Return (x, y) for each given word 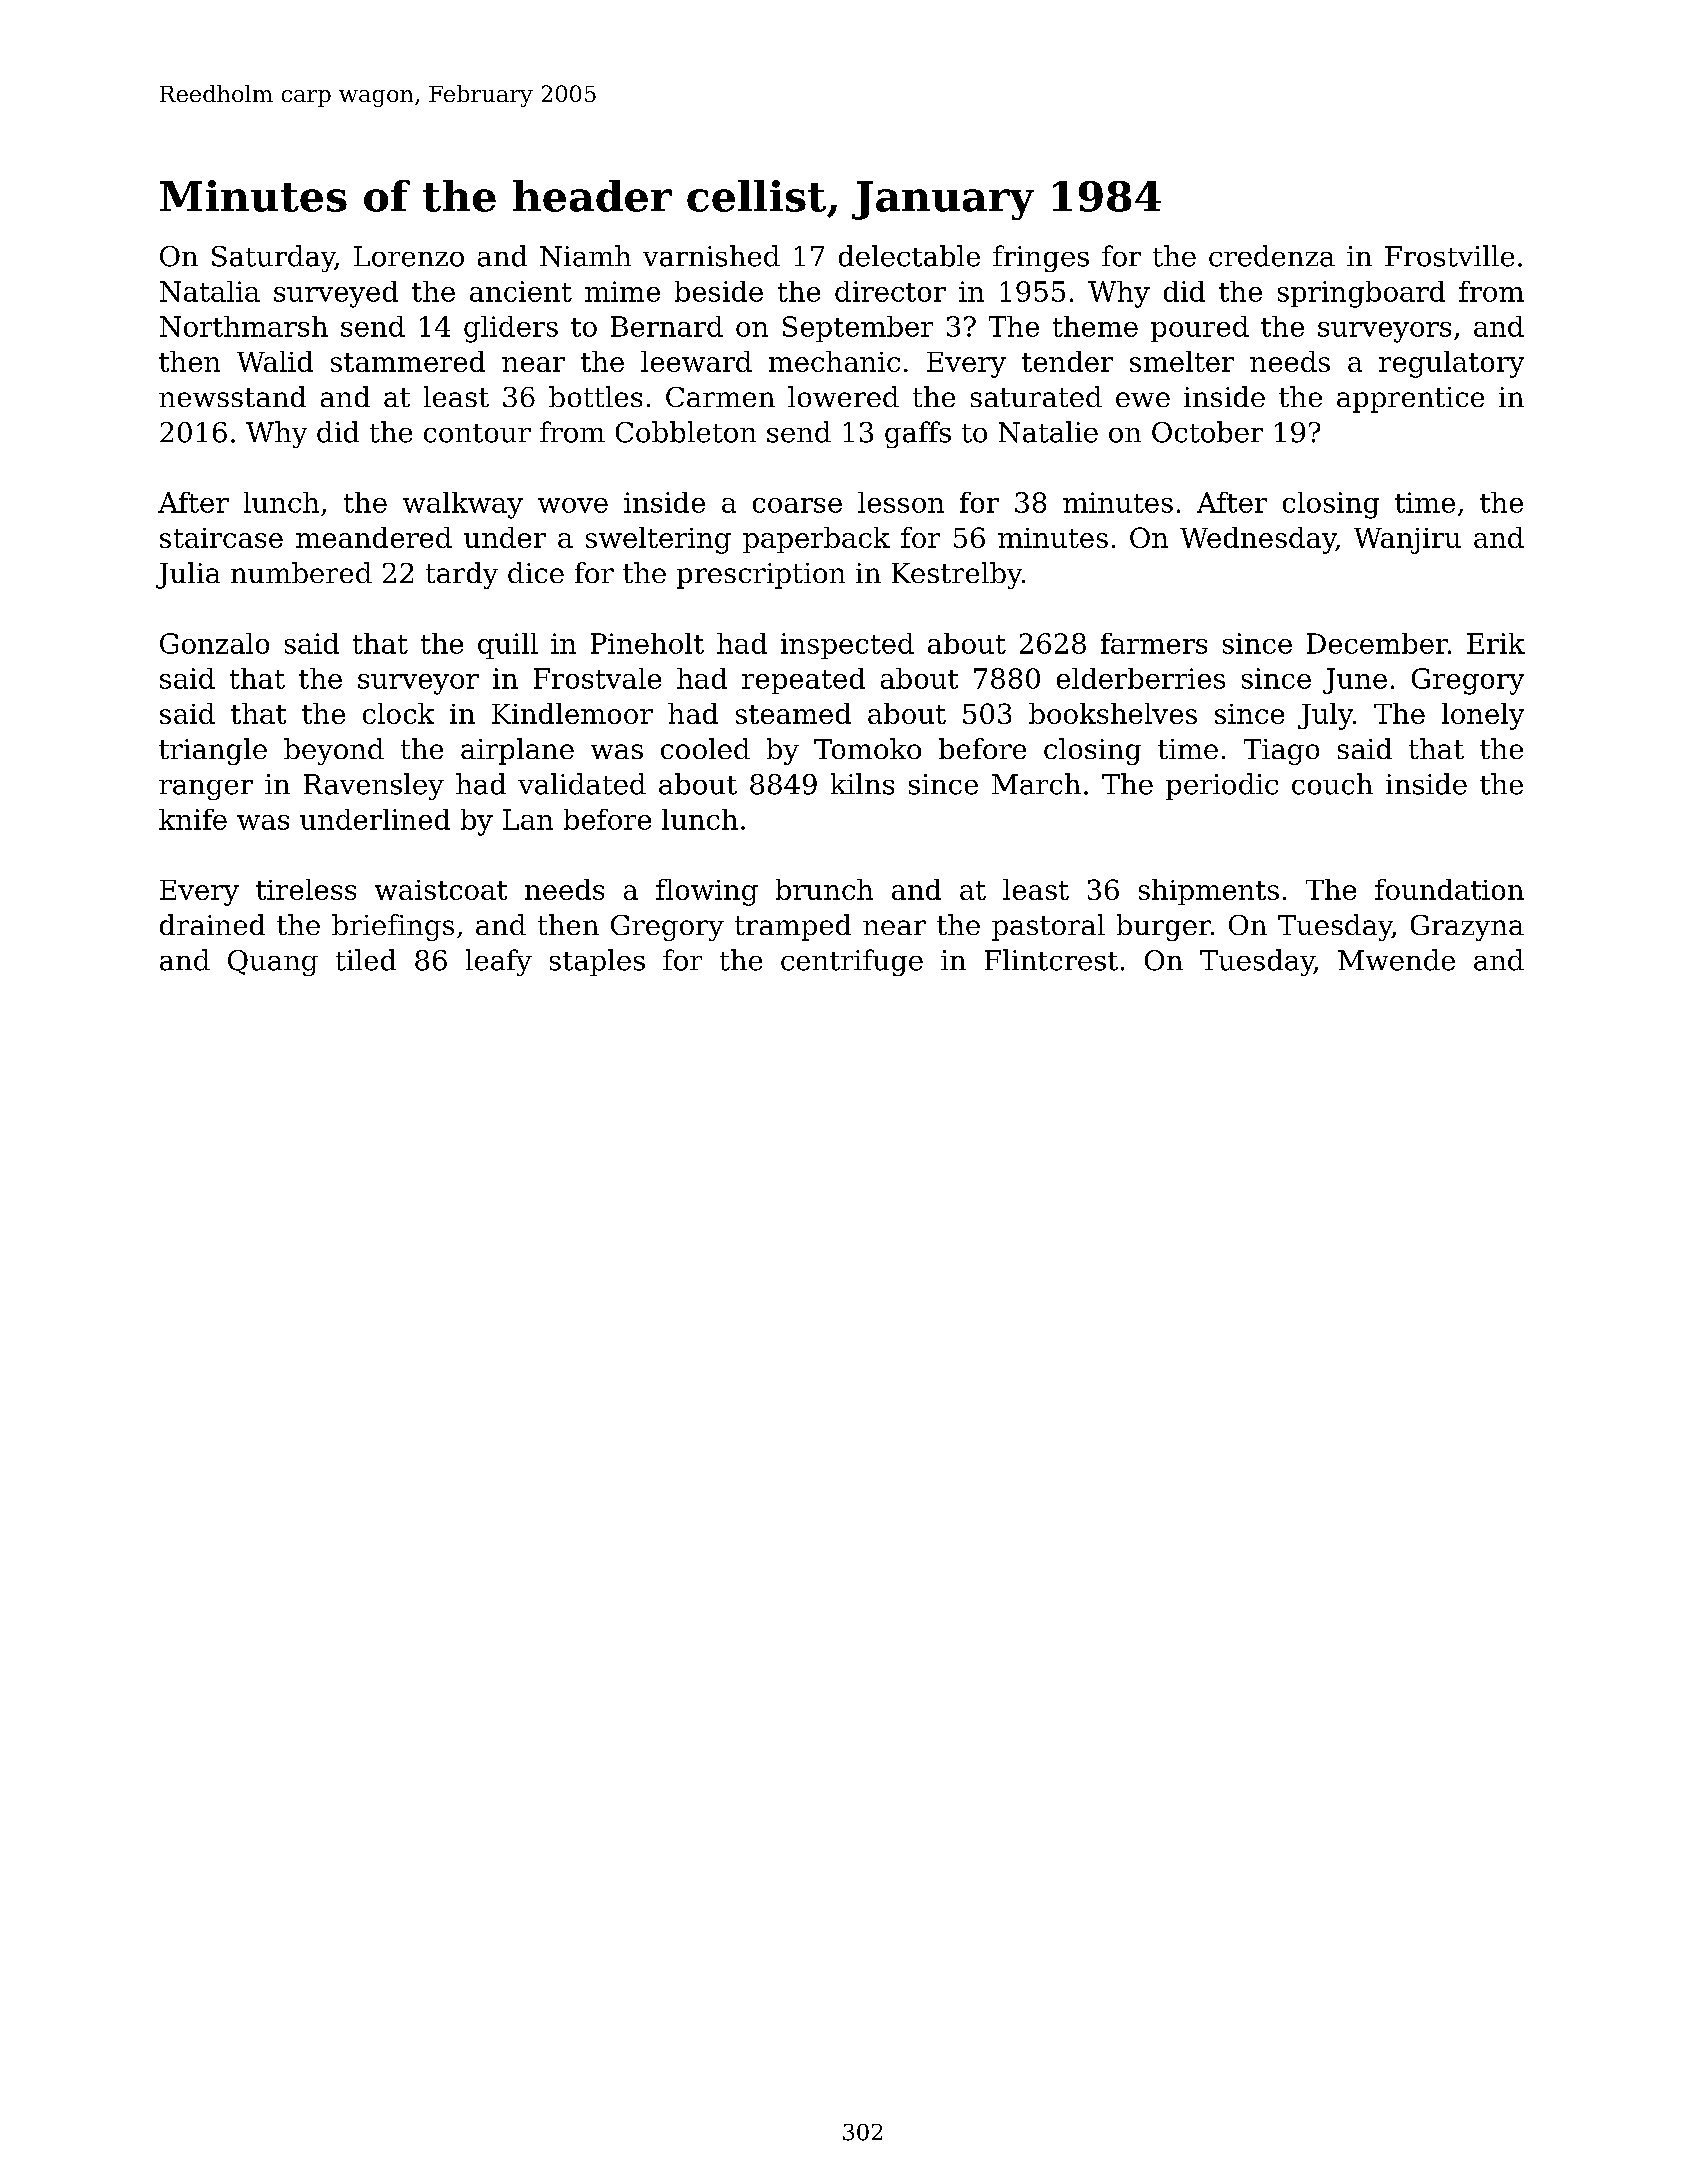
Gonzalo (214, 643)
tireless (306, 889)
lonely (1483, 716)
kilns (862, 784)
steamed (793, 713)
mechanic (834, 361)
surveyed (336, 294)
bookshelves (1113, 713)
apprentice (1410, 400)
